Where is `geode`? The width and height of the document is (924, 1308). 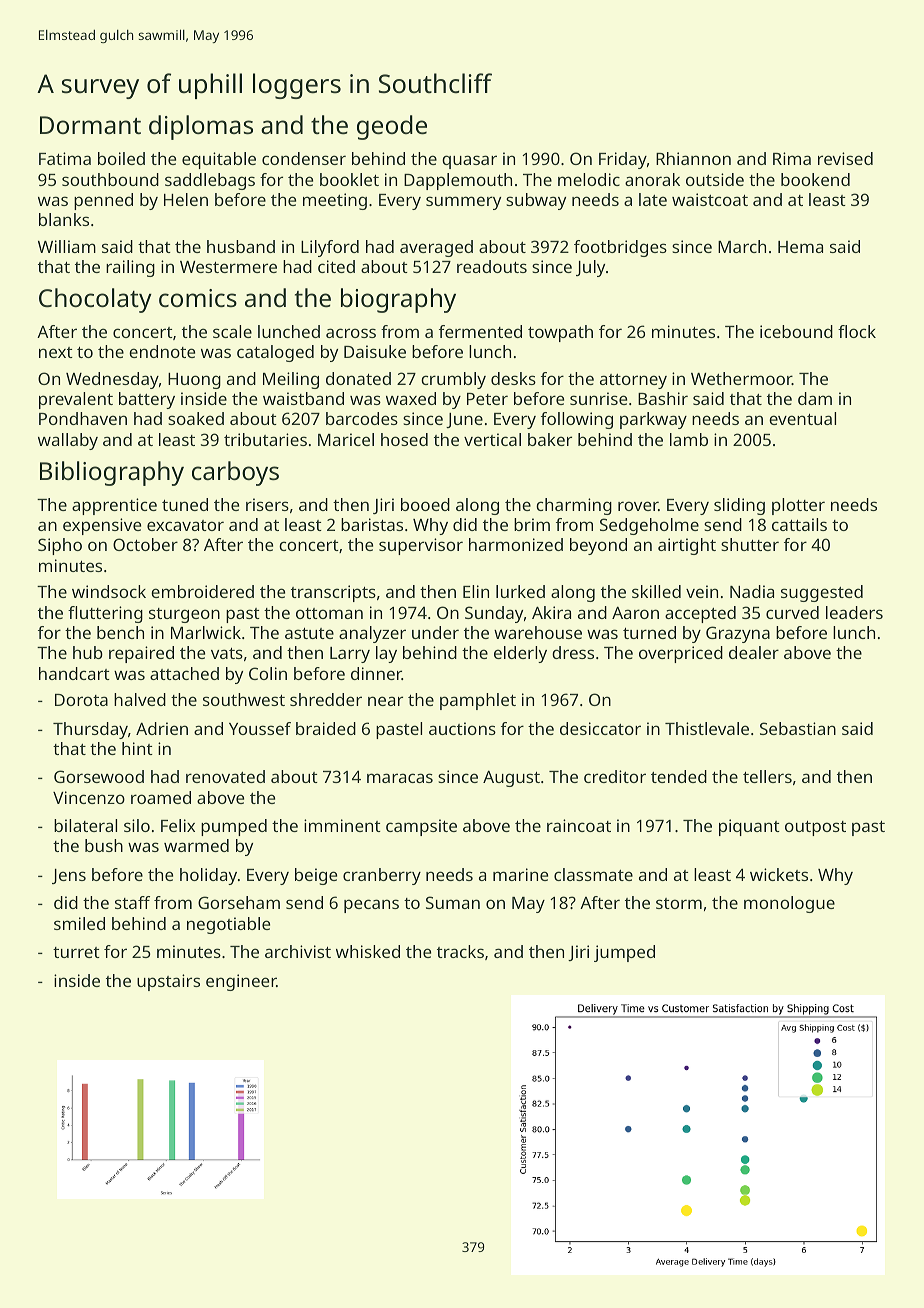
geode is located at coordinates (392, 127).
